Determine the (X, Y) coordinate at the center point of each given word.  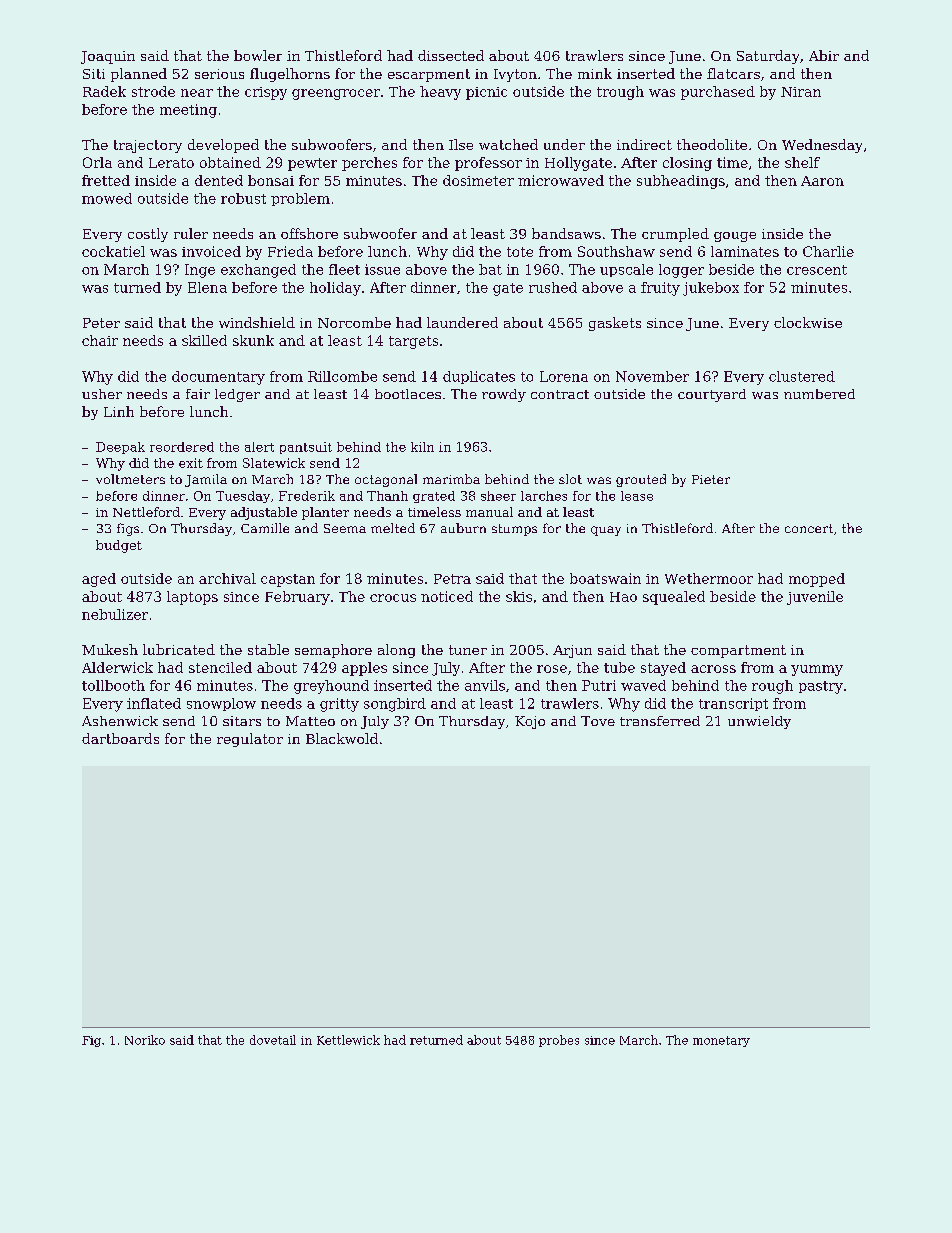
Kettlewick (348, 1040)
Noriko (145, 1040)
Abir (824, 55)
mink (595, 73)
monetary (721, 1041)
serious (219, 74)
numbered (819, 394)
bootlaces (408, 394)
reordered (182, 447)
